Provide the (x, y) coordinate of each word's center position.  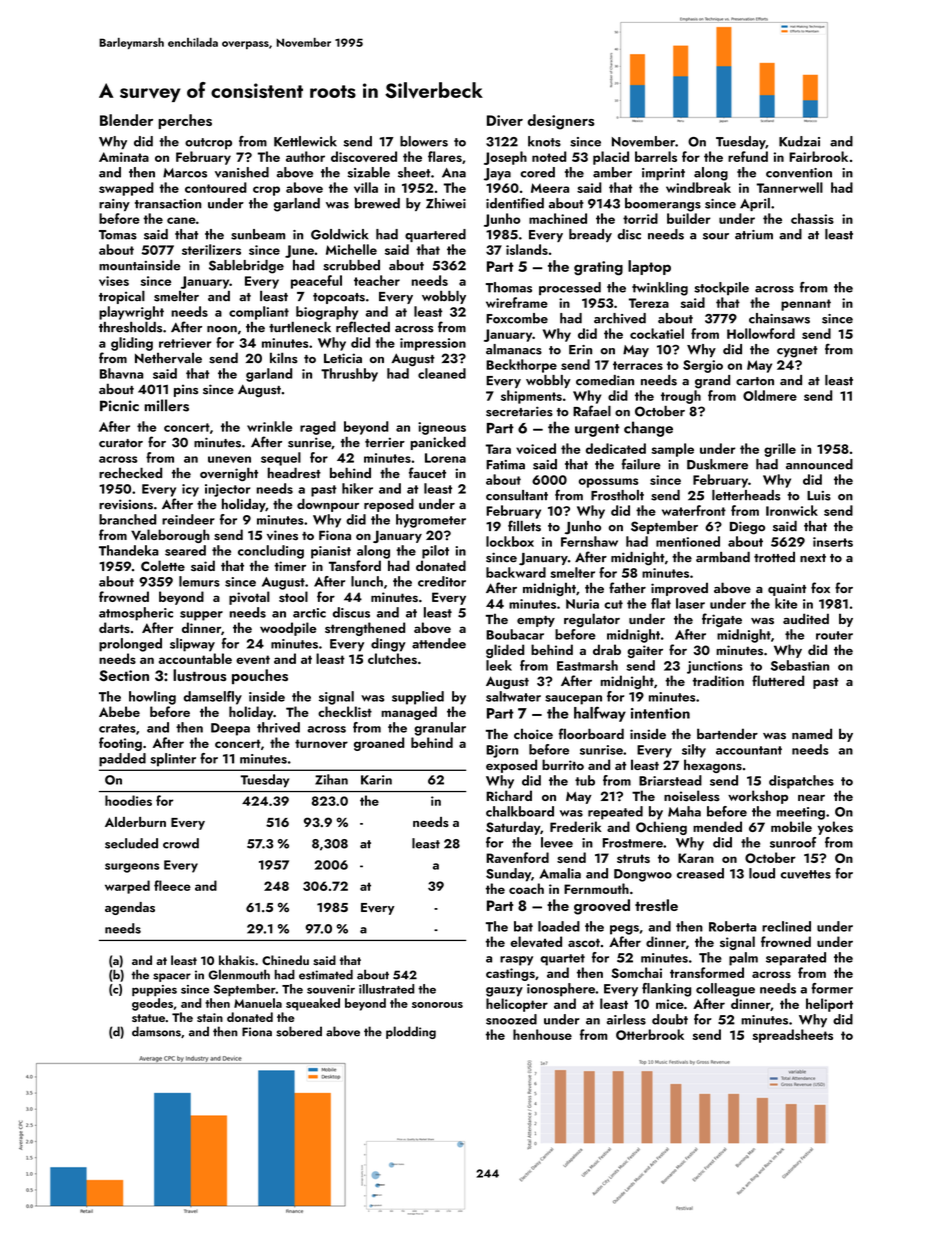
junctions (715, 667)
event (253, 659)
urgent (597, 430)
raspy (516, 961)
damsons (156, 1031)
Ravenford (517, 857)
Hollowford (761, 333)
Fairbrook (818, 156)
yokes (835, 828)
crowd (181, 843)
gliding (132, 344)
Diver (505, 120)
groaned (379, 744)
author (305, 156)
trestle (656, 905)
